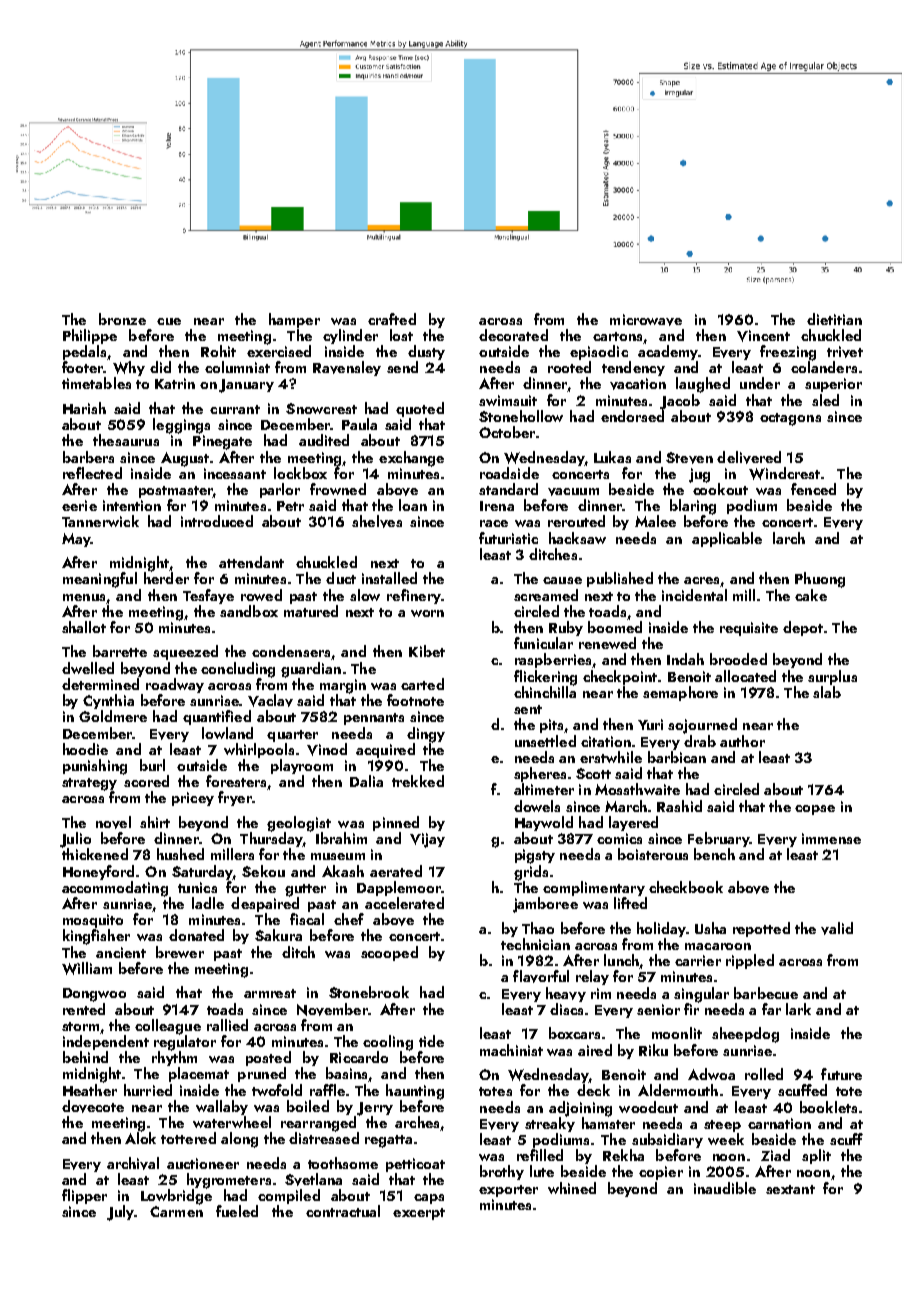  What do you see at coordinates (176, 1211) in the document?
I see `Carmen` at bounding box center [176, 1211].
